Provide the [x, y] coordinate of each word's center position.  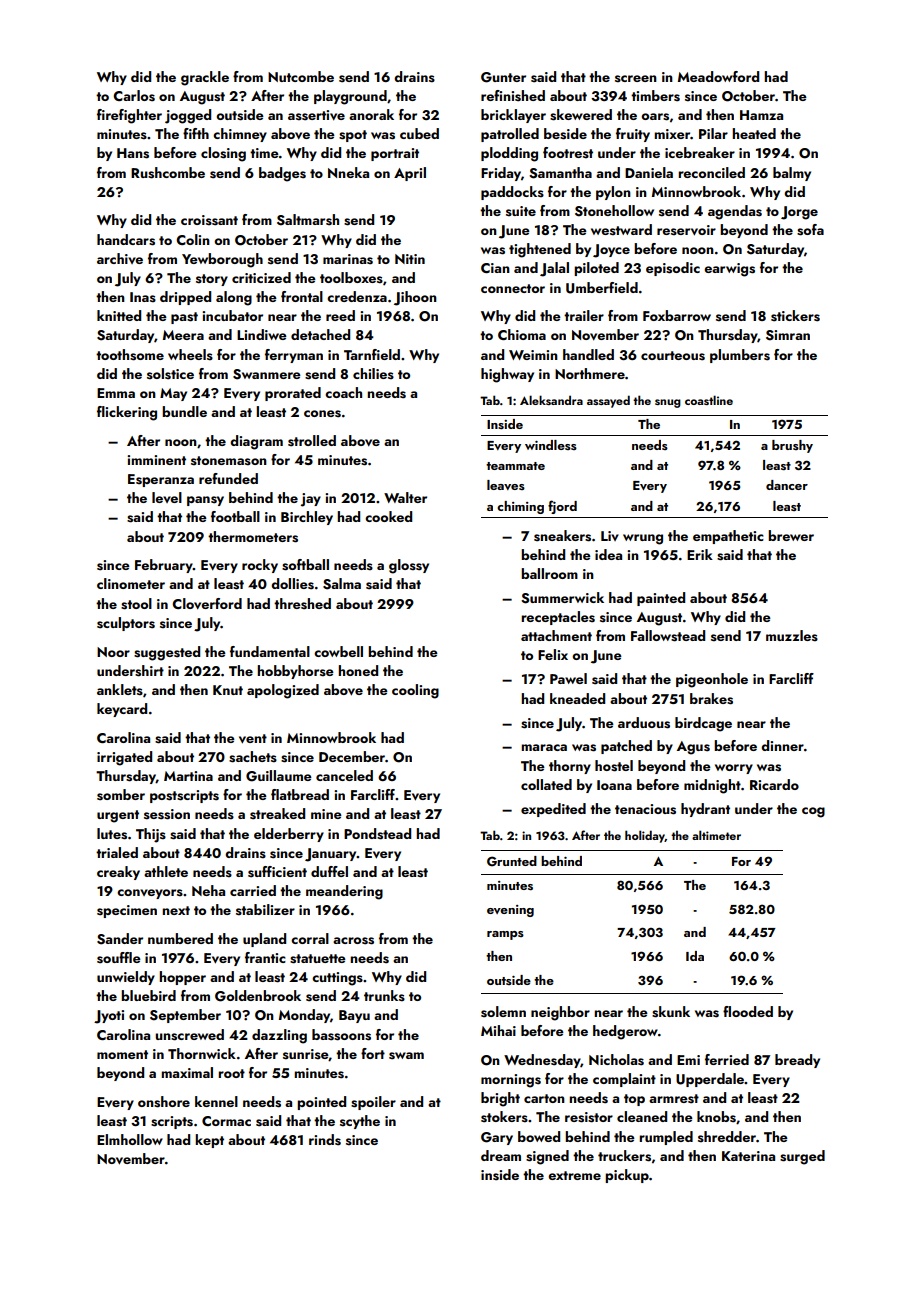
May [173, 394]
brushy [792, 446]
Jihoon [415, 298]
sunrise [305, 1054]
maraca [544, 747]
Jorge [799, 213]
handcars [126, 240]
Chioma [522, 334]
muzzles [792, 636]
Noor [113, 652]
